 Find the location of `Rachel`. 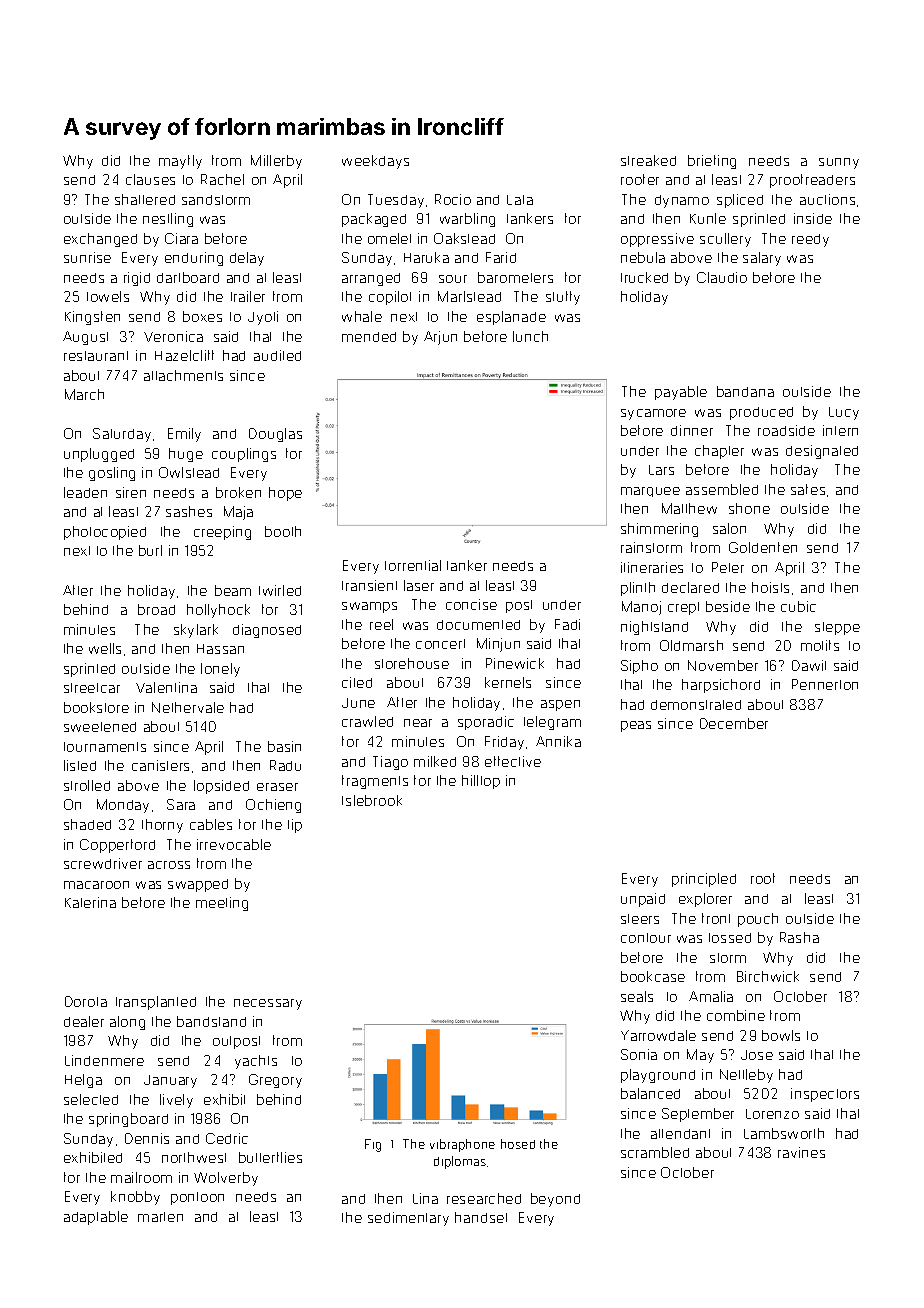

Rachel is located at coordinates (222, 179).
